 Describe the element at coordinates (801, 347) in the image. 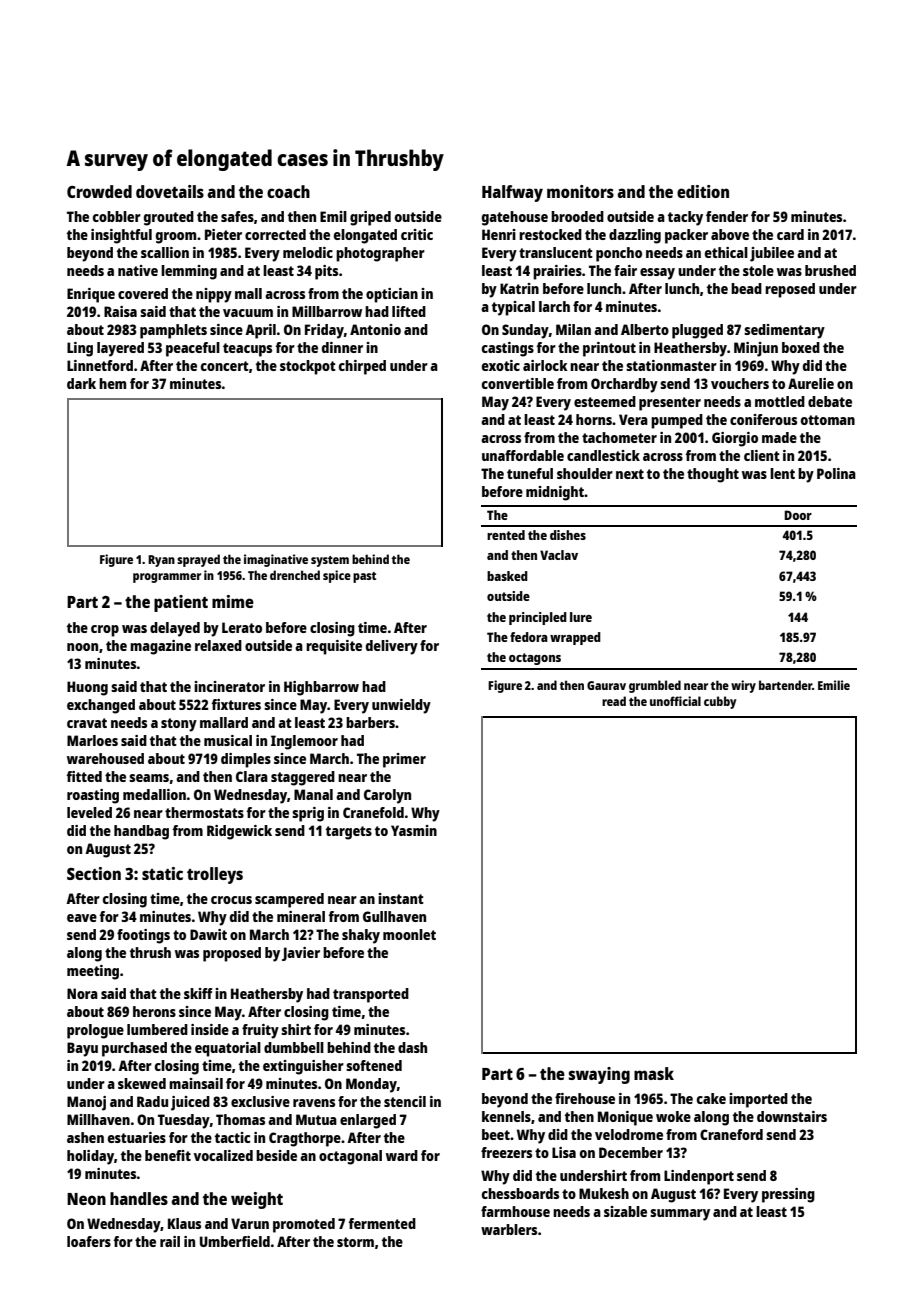

I see `boxed` at that location.
